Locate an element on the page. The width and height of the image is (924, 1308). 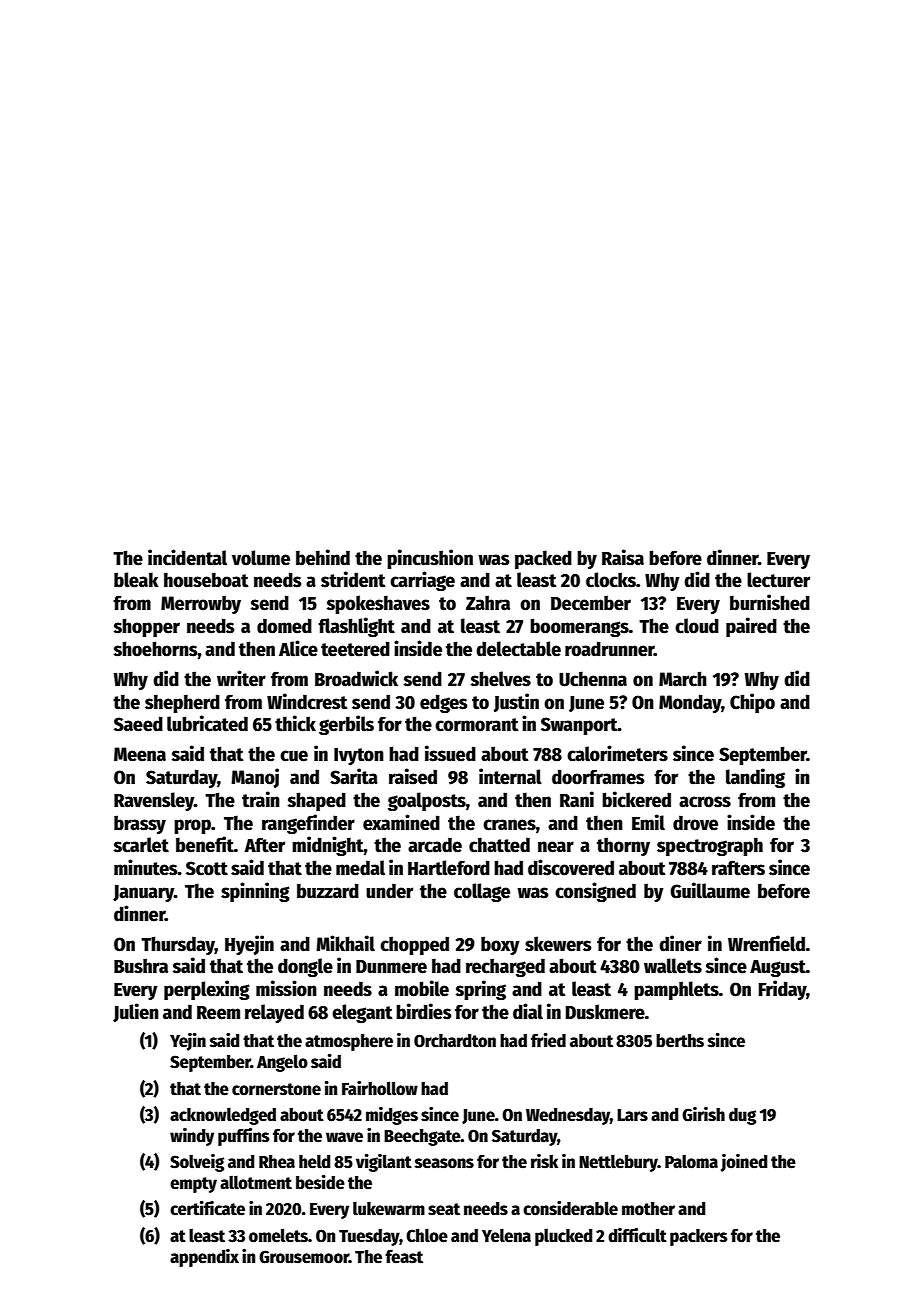
packers is located at coordinates (699, 1237).
